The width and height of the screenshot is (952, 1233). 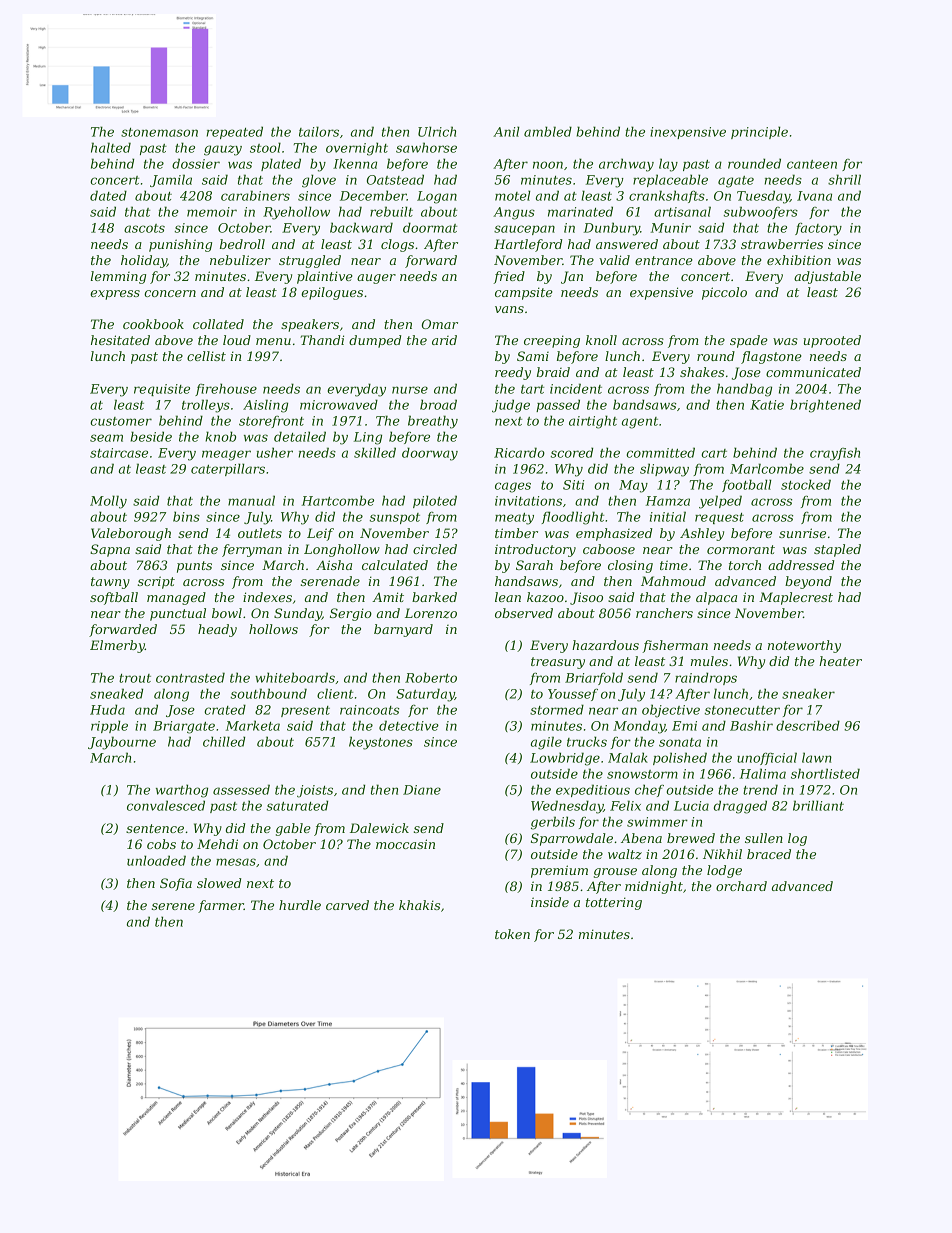 I want to click on noon, so click(x=548, y=165).
